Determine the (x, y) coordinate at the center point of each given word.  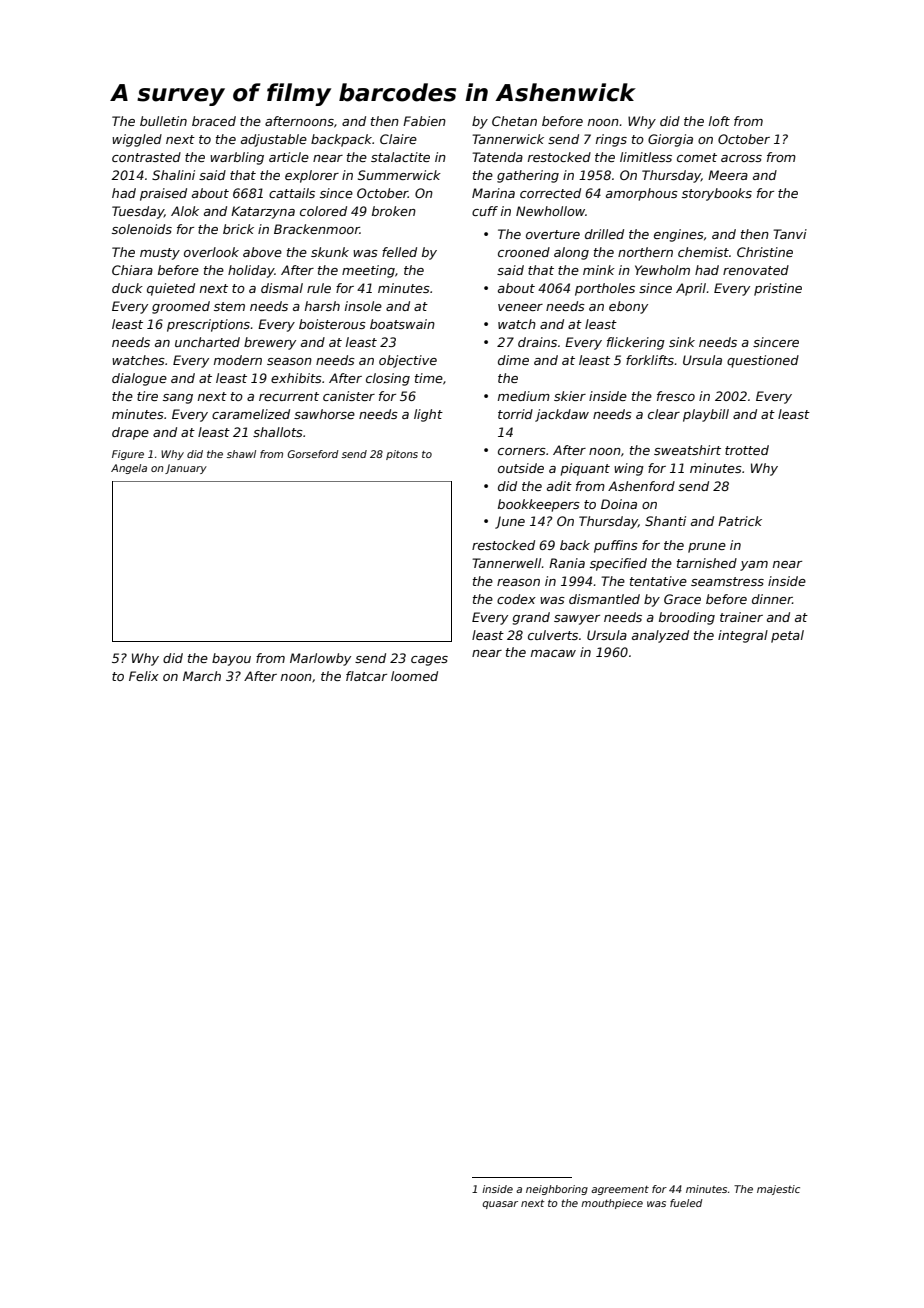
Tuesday (138, 212)
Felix (144, 676)
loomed (414, 676)
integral (743, 636)
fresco (676, 396)
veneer (520, 307)
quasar (500, 1205)
